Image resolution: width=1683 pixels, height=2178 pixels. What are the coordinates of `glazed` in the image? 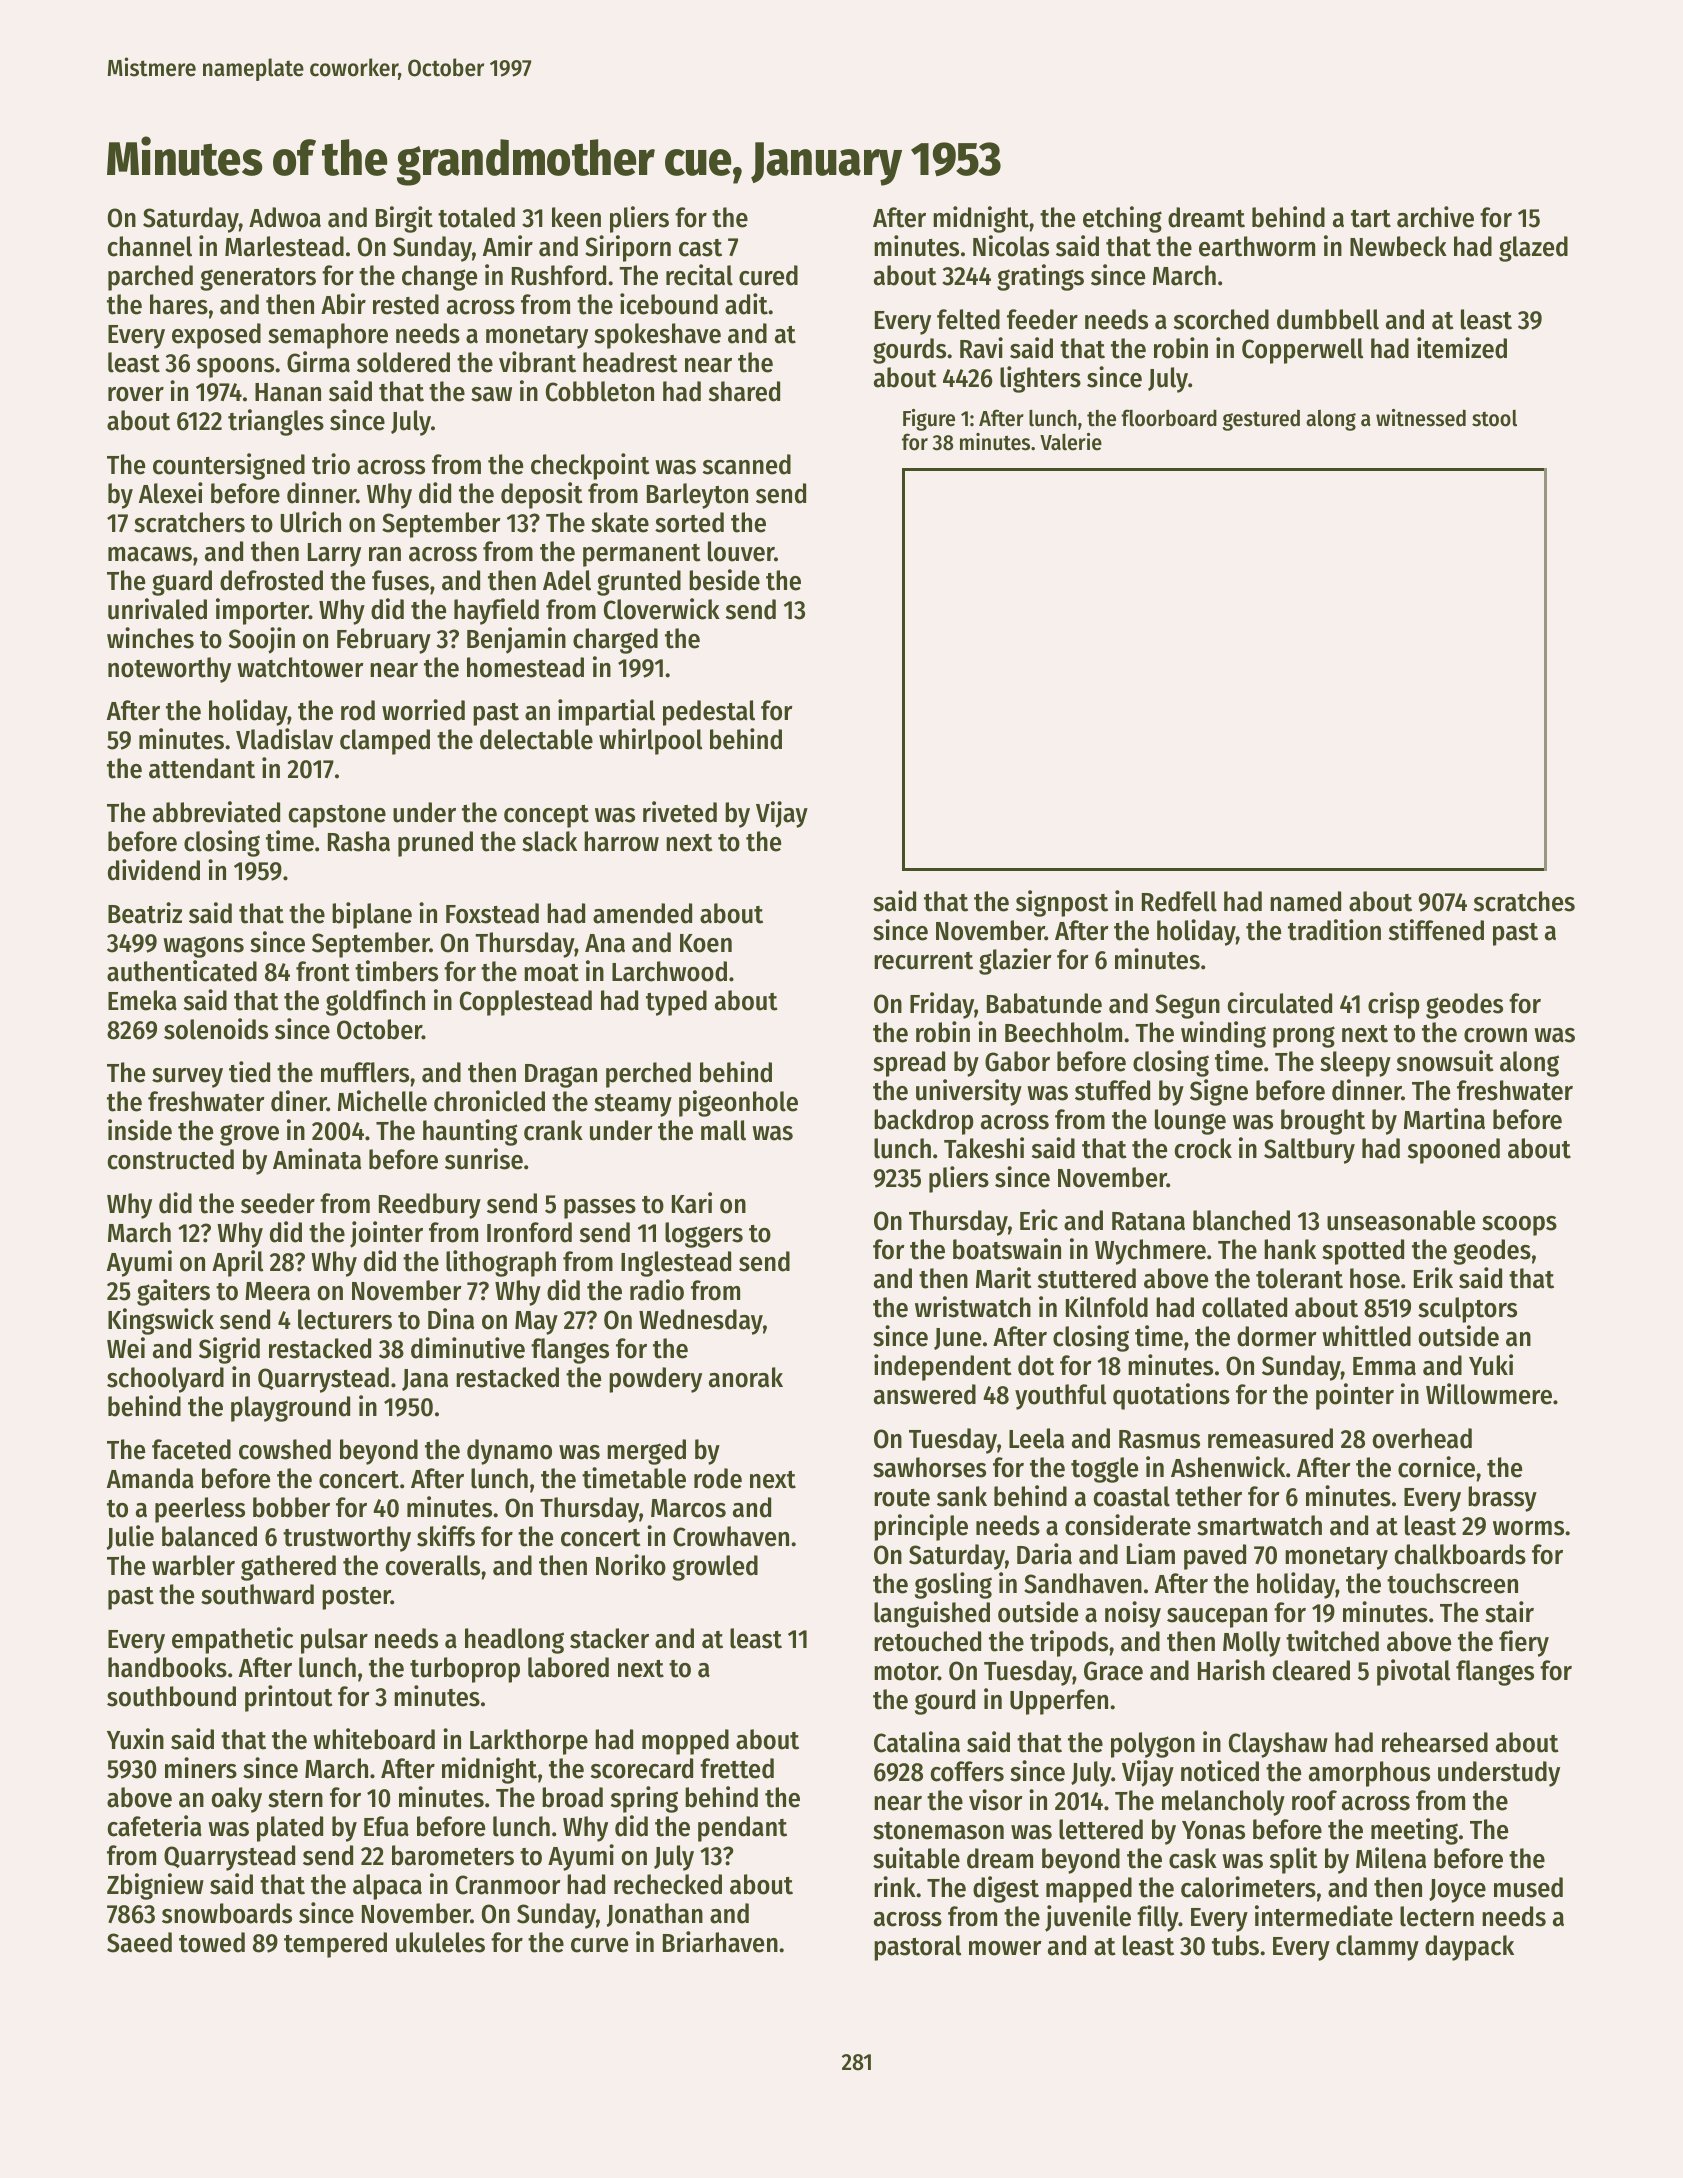 It's located at (1533, 249).
